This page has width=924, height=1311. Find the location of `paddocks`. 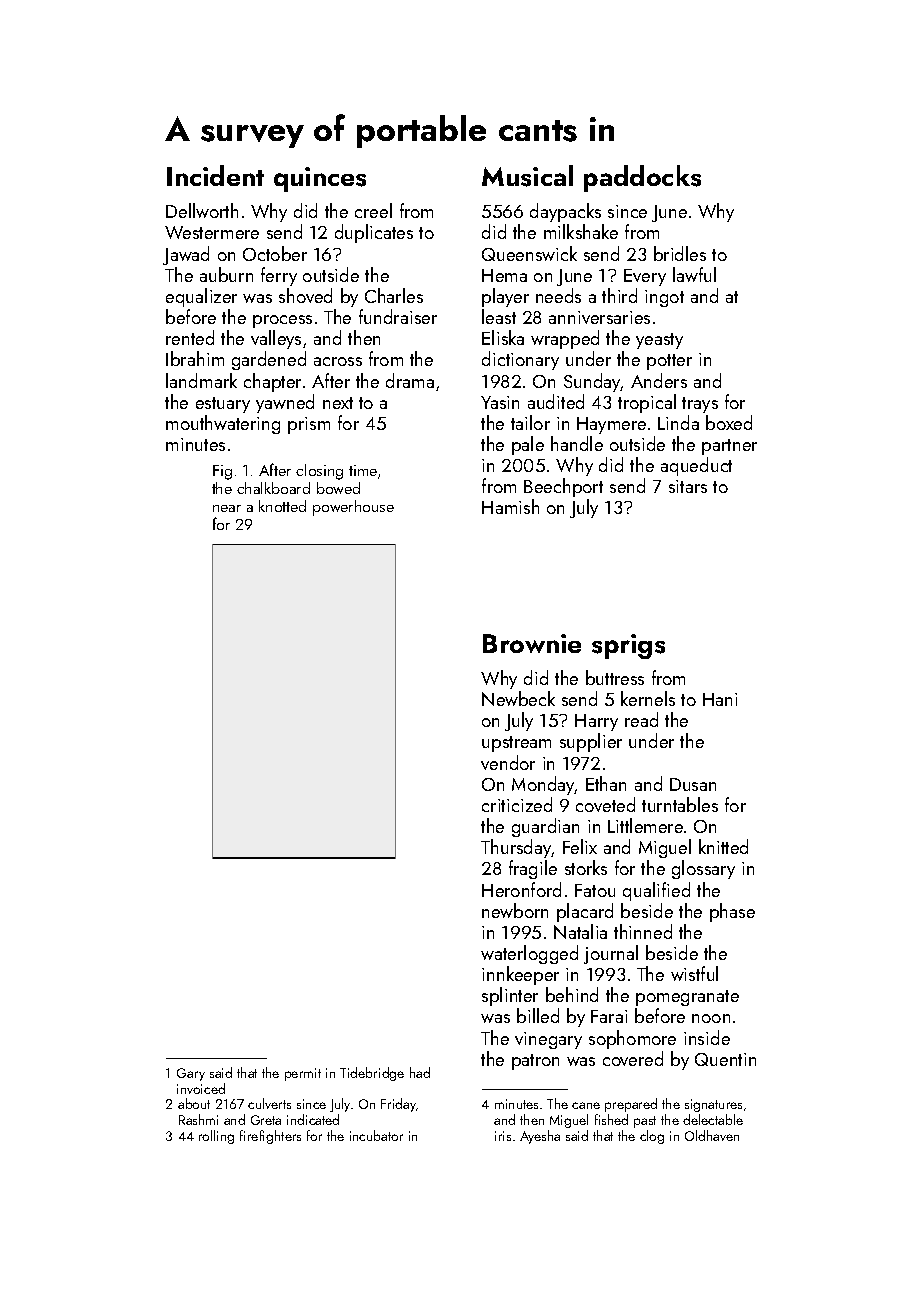

paddocks is located at coordinates (642, 178).
